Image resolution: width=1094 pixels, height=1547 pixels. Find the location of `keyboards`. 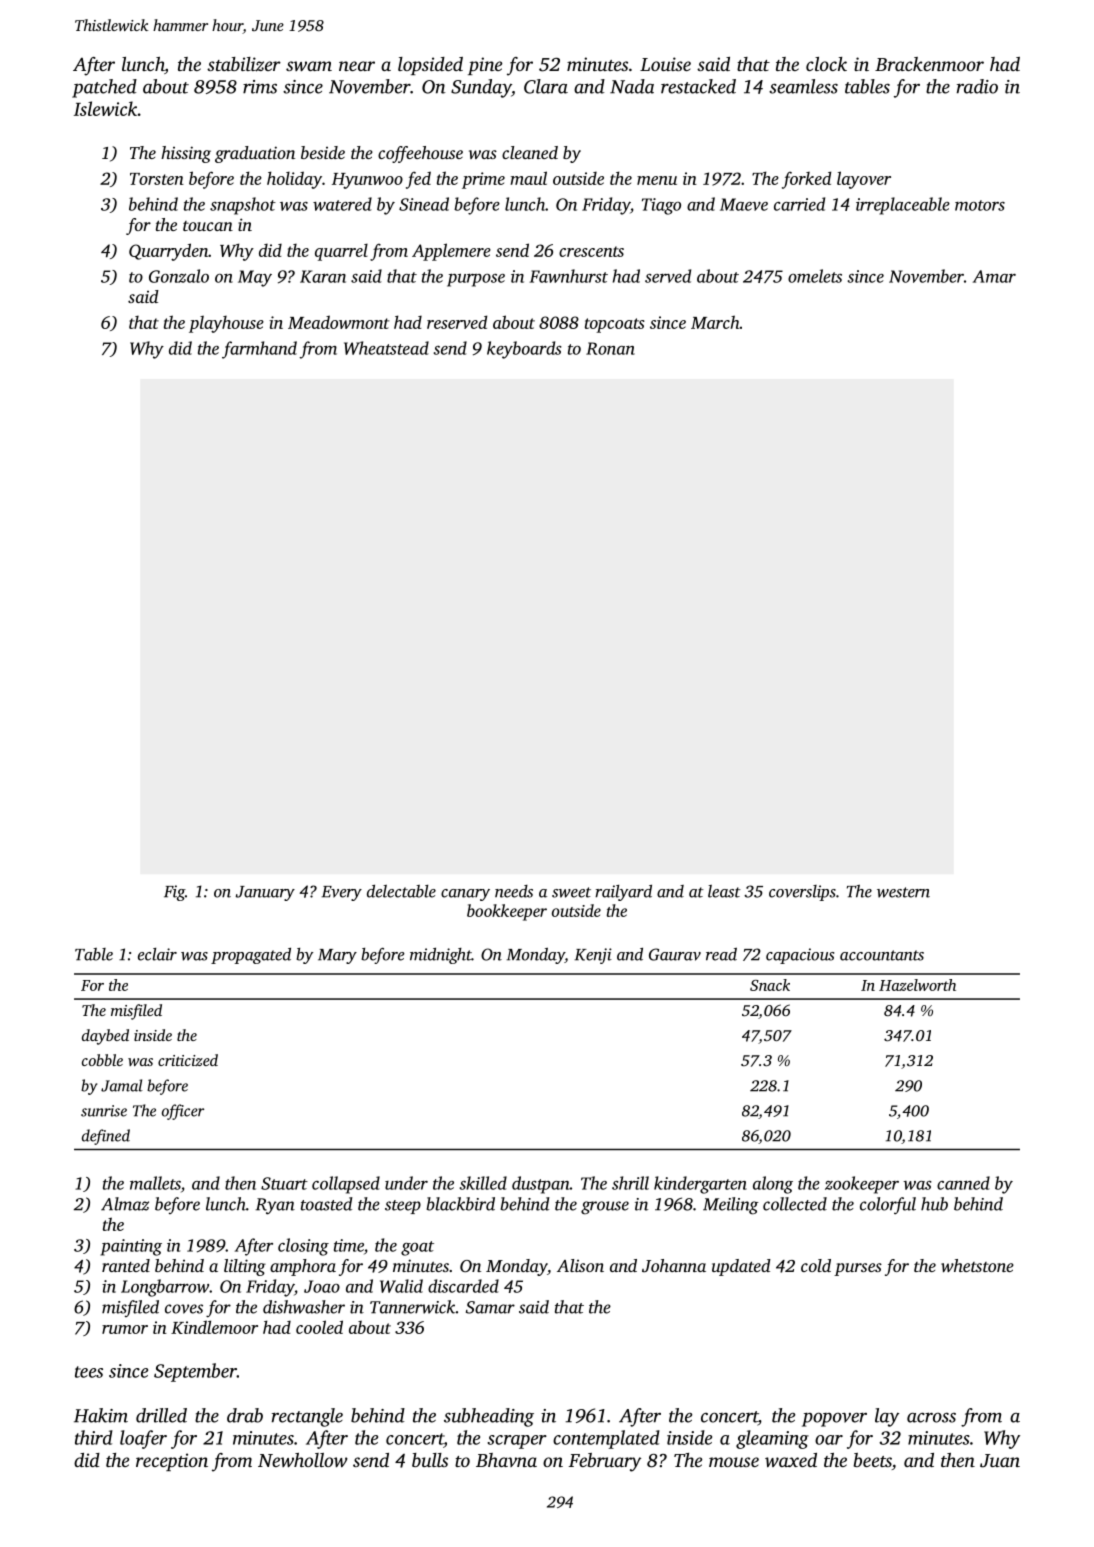

keyboards is located at coordinates (524, 350).
